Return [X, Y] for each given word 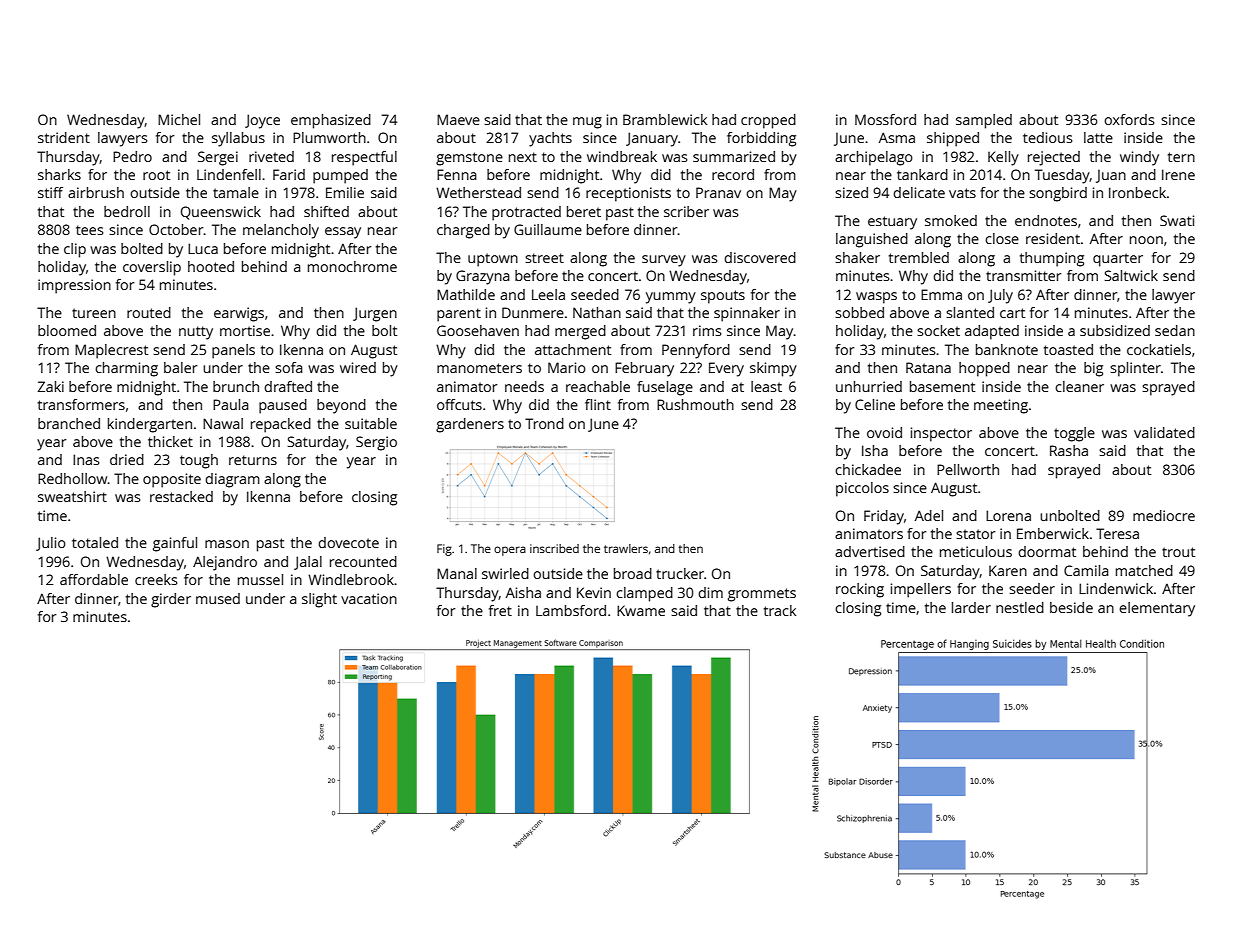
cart [1012, 313]
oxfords [1129, 119]
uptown [493, 260]
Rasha [1069, 450]
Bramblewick [665, 119]
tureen [94, 313]
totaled [95, 542]
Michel [179, 119]
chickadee [868, 469]
